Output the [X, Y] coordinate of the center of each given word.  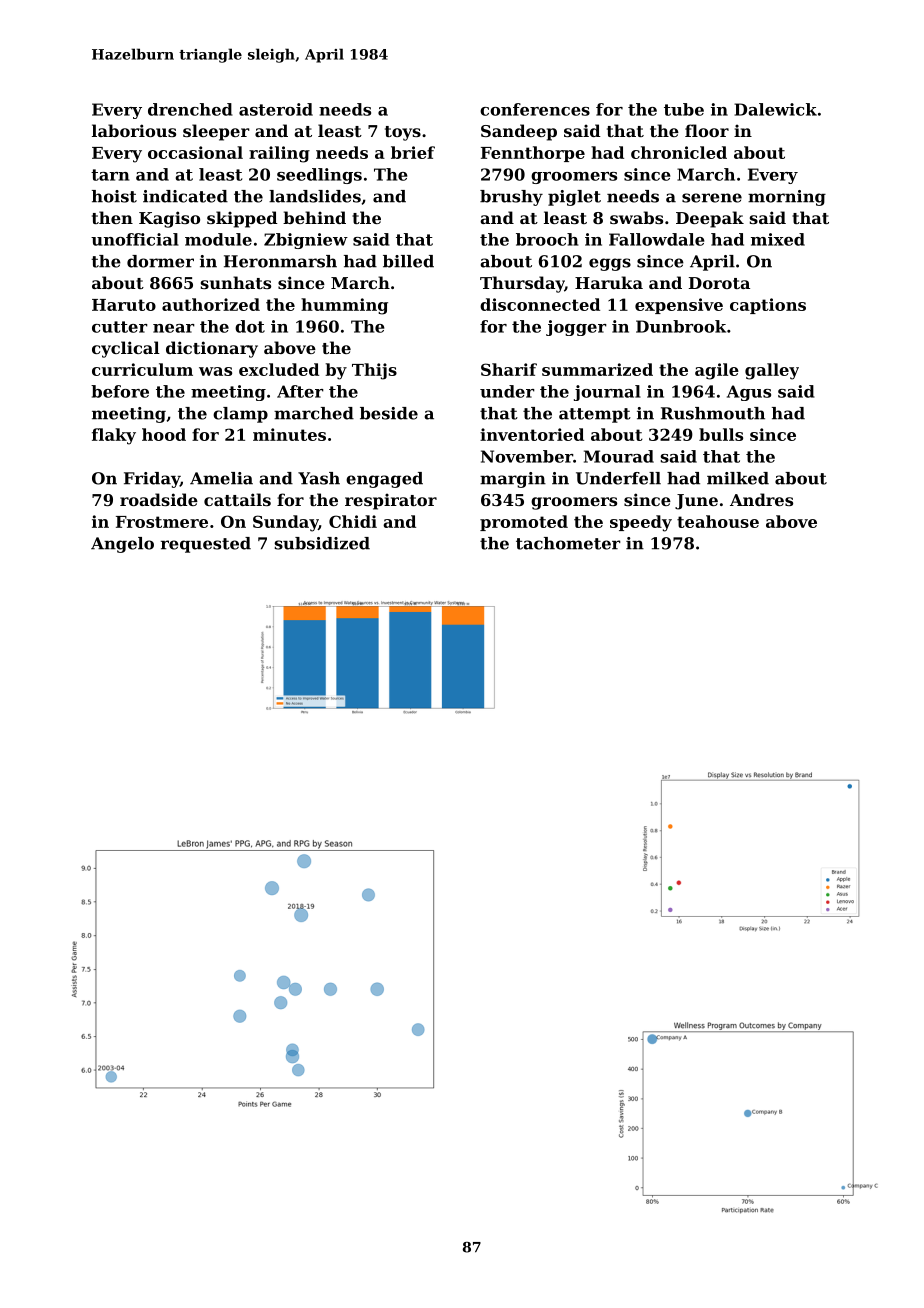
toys [403, 133]
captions [768, 306]
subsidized [322, 543]
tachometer [568, 543]
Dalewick [775, 109]
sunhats [236, 282]
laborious [134, 130]
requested [206, 545]
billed [408, 261]
